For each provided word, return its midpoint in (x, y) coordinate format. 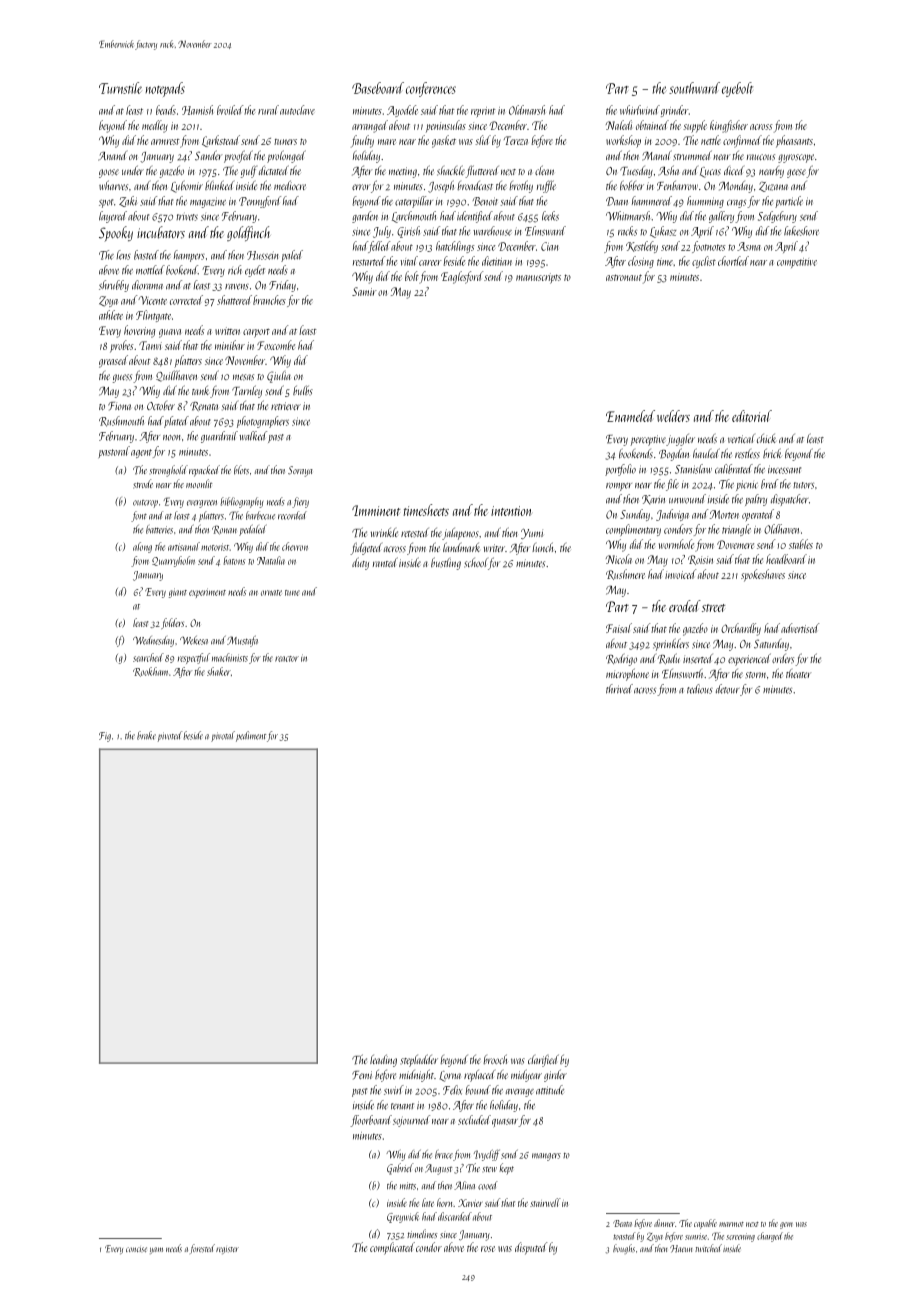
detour (727, 689)
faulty (362, 141)
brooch (495, 1059)
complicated (392, 1248)
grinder (675, 111)
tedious (700, 689)
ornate (271, 593)
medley (155, 126)
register (227, 1250)
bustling (446, 563)
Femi (362, 1075)
